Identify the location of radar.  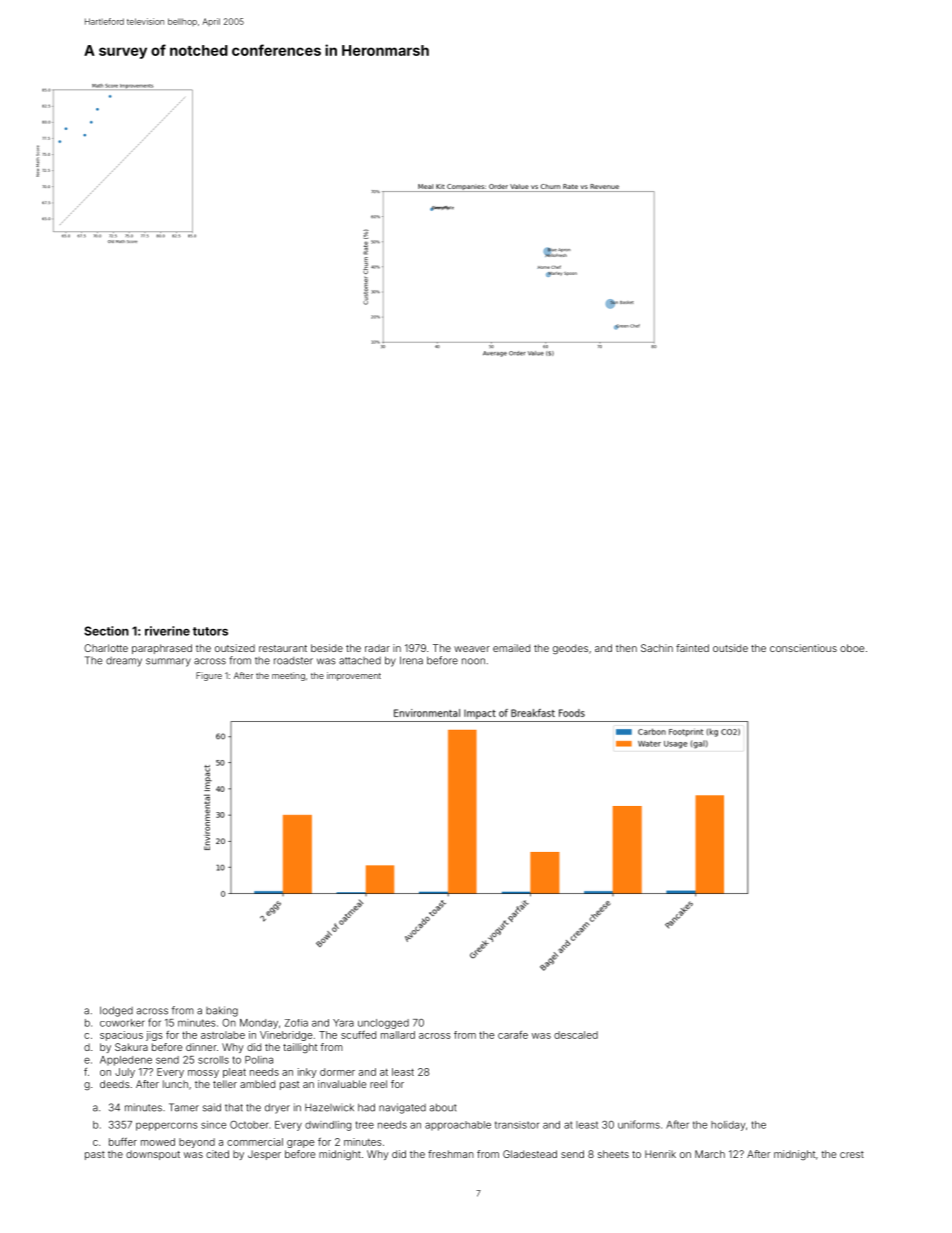
(377, 648).
